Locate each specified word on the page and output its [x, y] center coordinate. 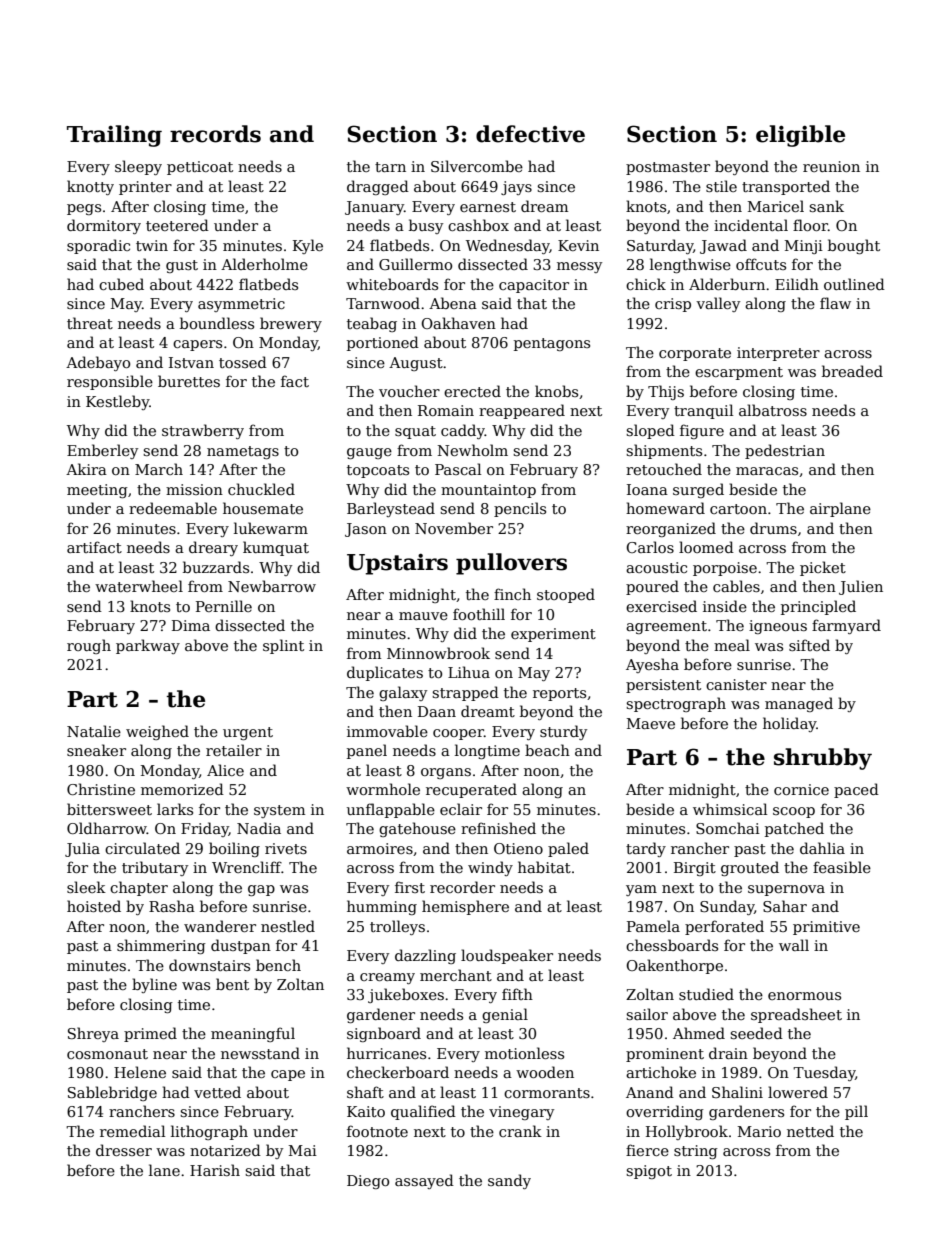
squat [415, 432]
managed [799, 704]
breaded [852, 371]
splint [283, 646]
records [215, 134]
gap [261, 890]
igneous [778, 627]
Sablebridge [112, 1093]
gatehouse [417, 829]
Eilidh [797, 284]
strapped [465, 693]
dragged [378, 187]
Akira [86, 469]
